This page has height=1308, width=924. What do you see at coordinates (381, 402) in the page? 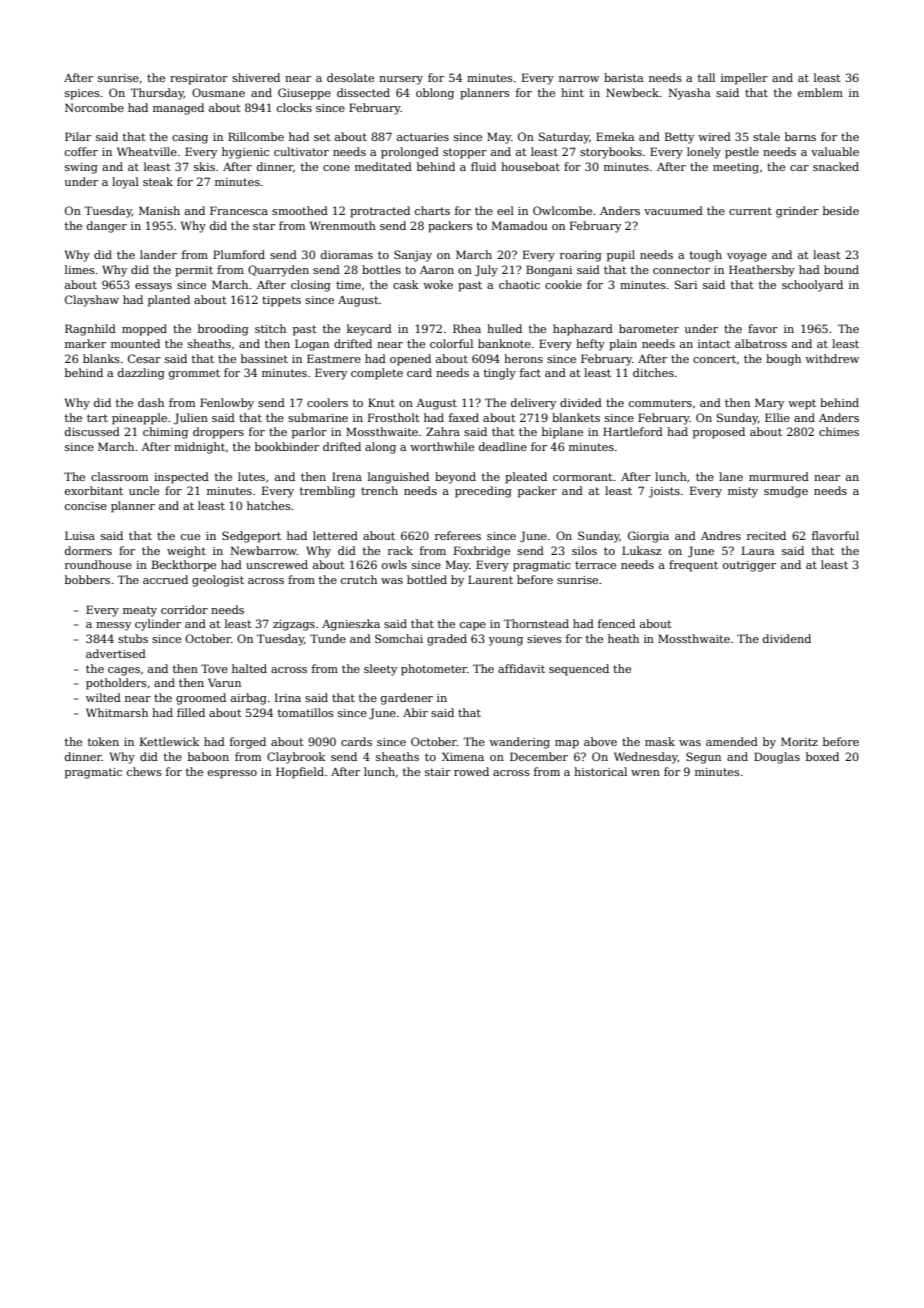
I see `Knut` at bounding box center [381, 402].
